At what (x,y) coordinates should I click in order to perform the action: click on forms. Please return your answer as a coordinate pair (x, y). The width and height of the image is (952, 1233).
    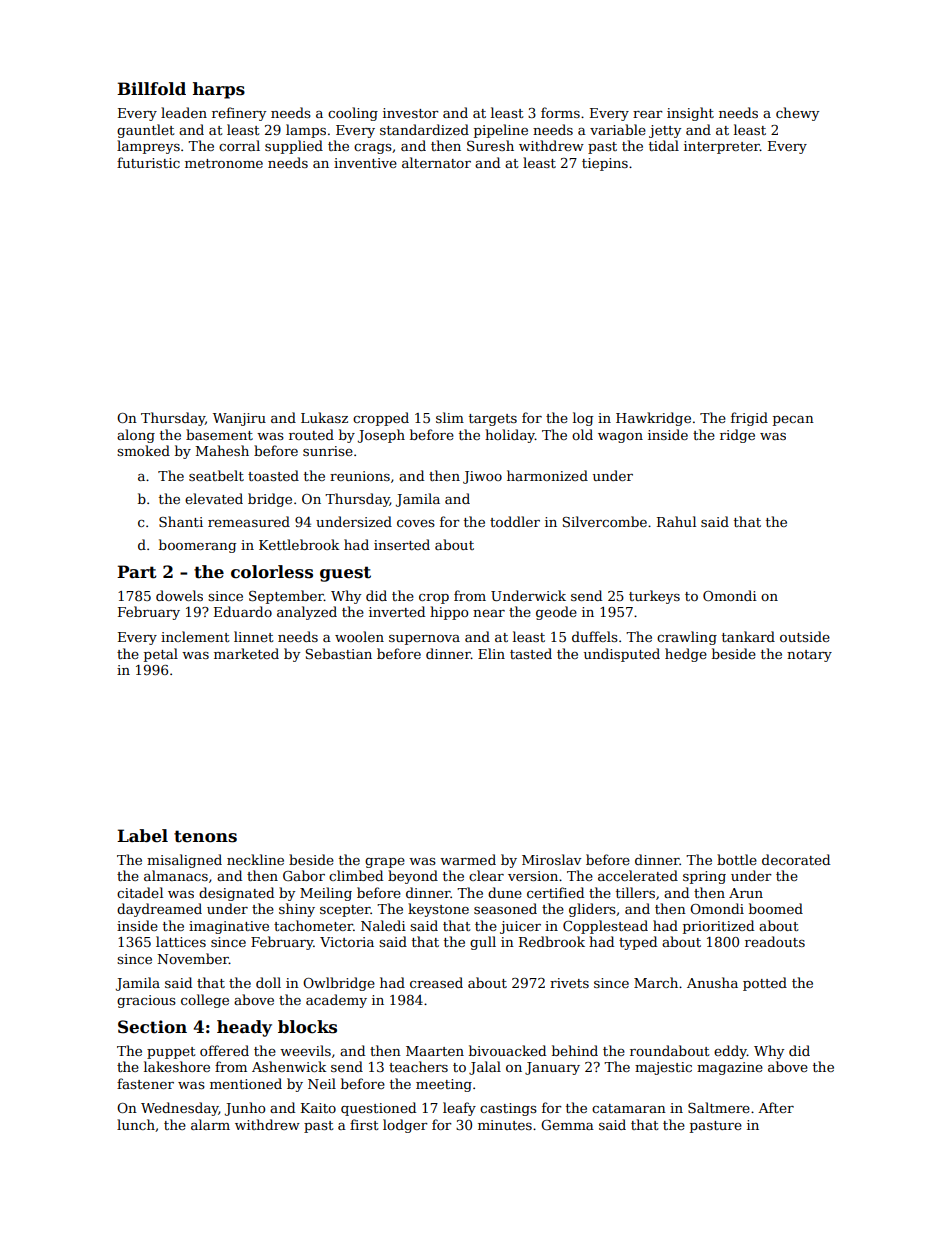
    Looking at the image, I should click on (560, 112).
